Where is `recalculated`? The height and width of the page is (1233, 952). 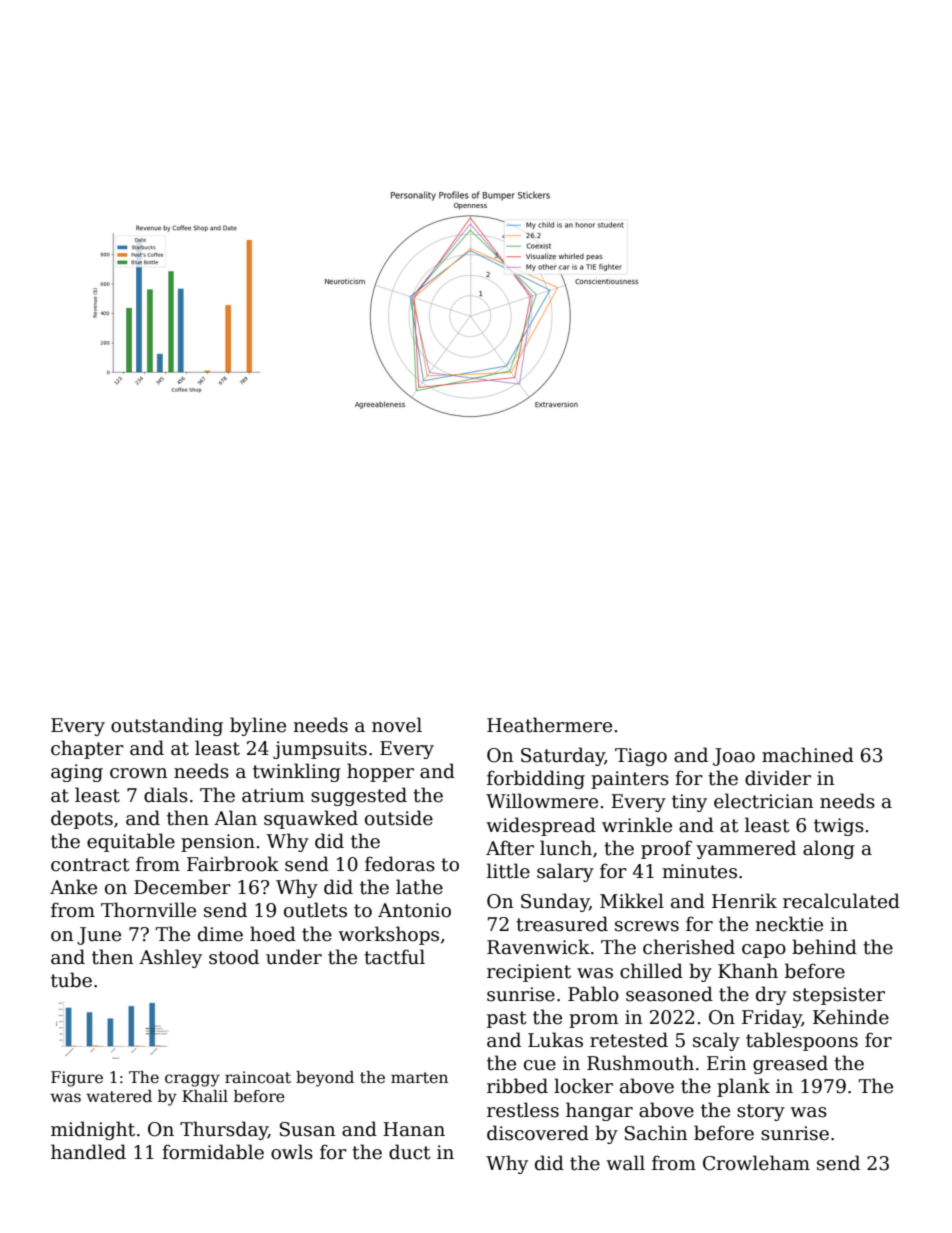
recalculated is located at coordinates (841, 901).
